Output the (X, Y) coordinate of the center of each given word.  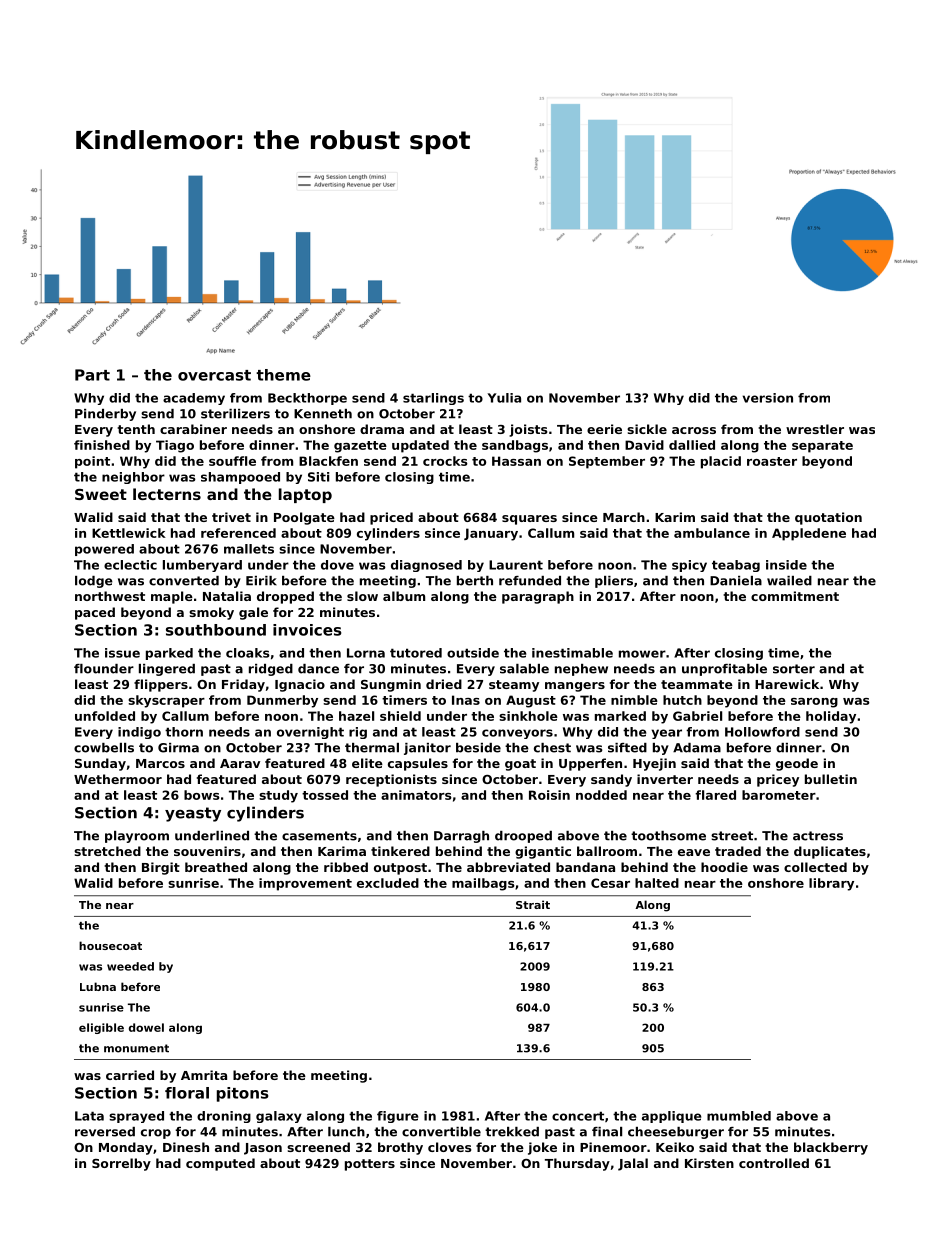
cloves (449, 1147)
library (831, 884)
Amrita (204, 1075)
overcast (214, 375)
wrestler (815, 429)
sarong (814, 703)
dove (337, 565)
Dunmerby (282, 701)
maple (172, 597)
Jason (263, 1149)
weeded (130, 966)
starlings (433, 399)
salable (524, 669)
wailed (789, 581)
